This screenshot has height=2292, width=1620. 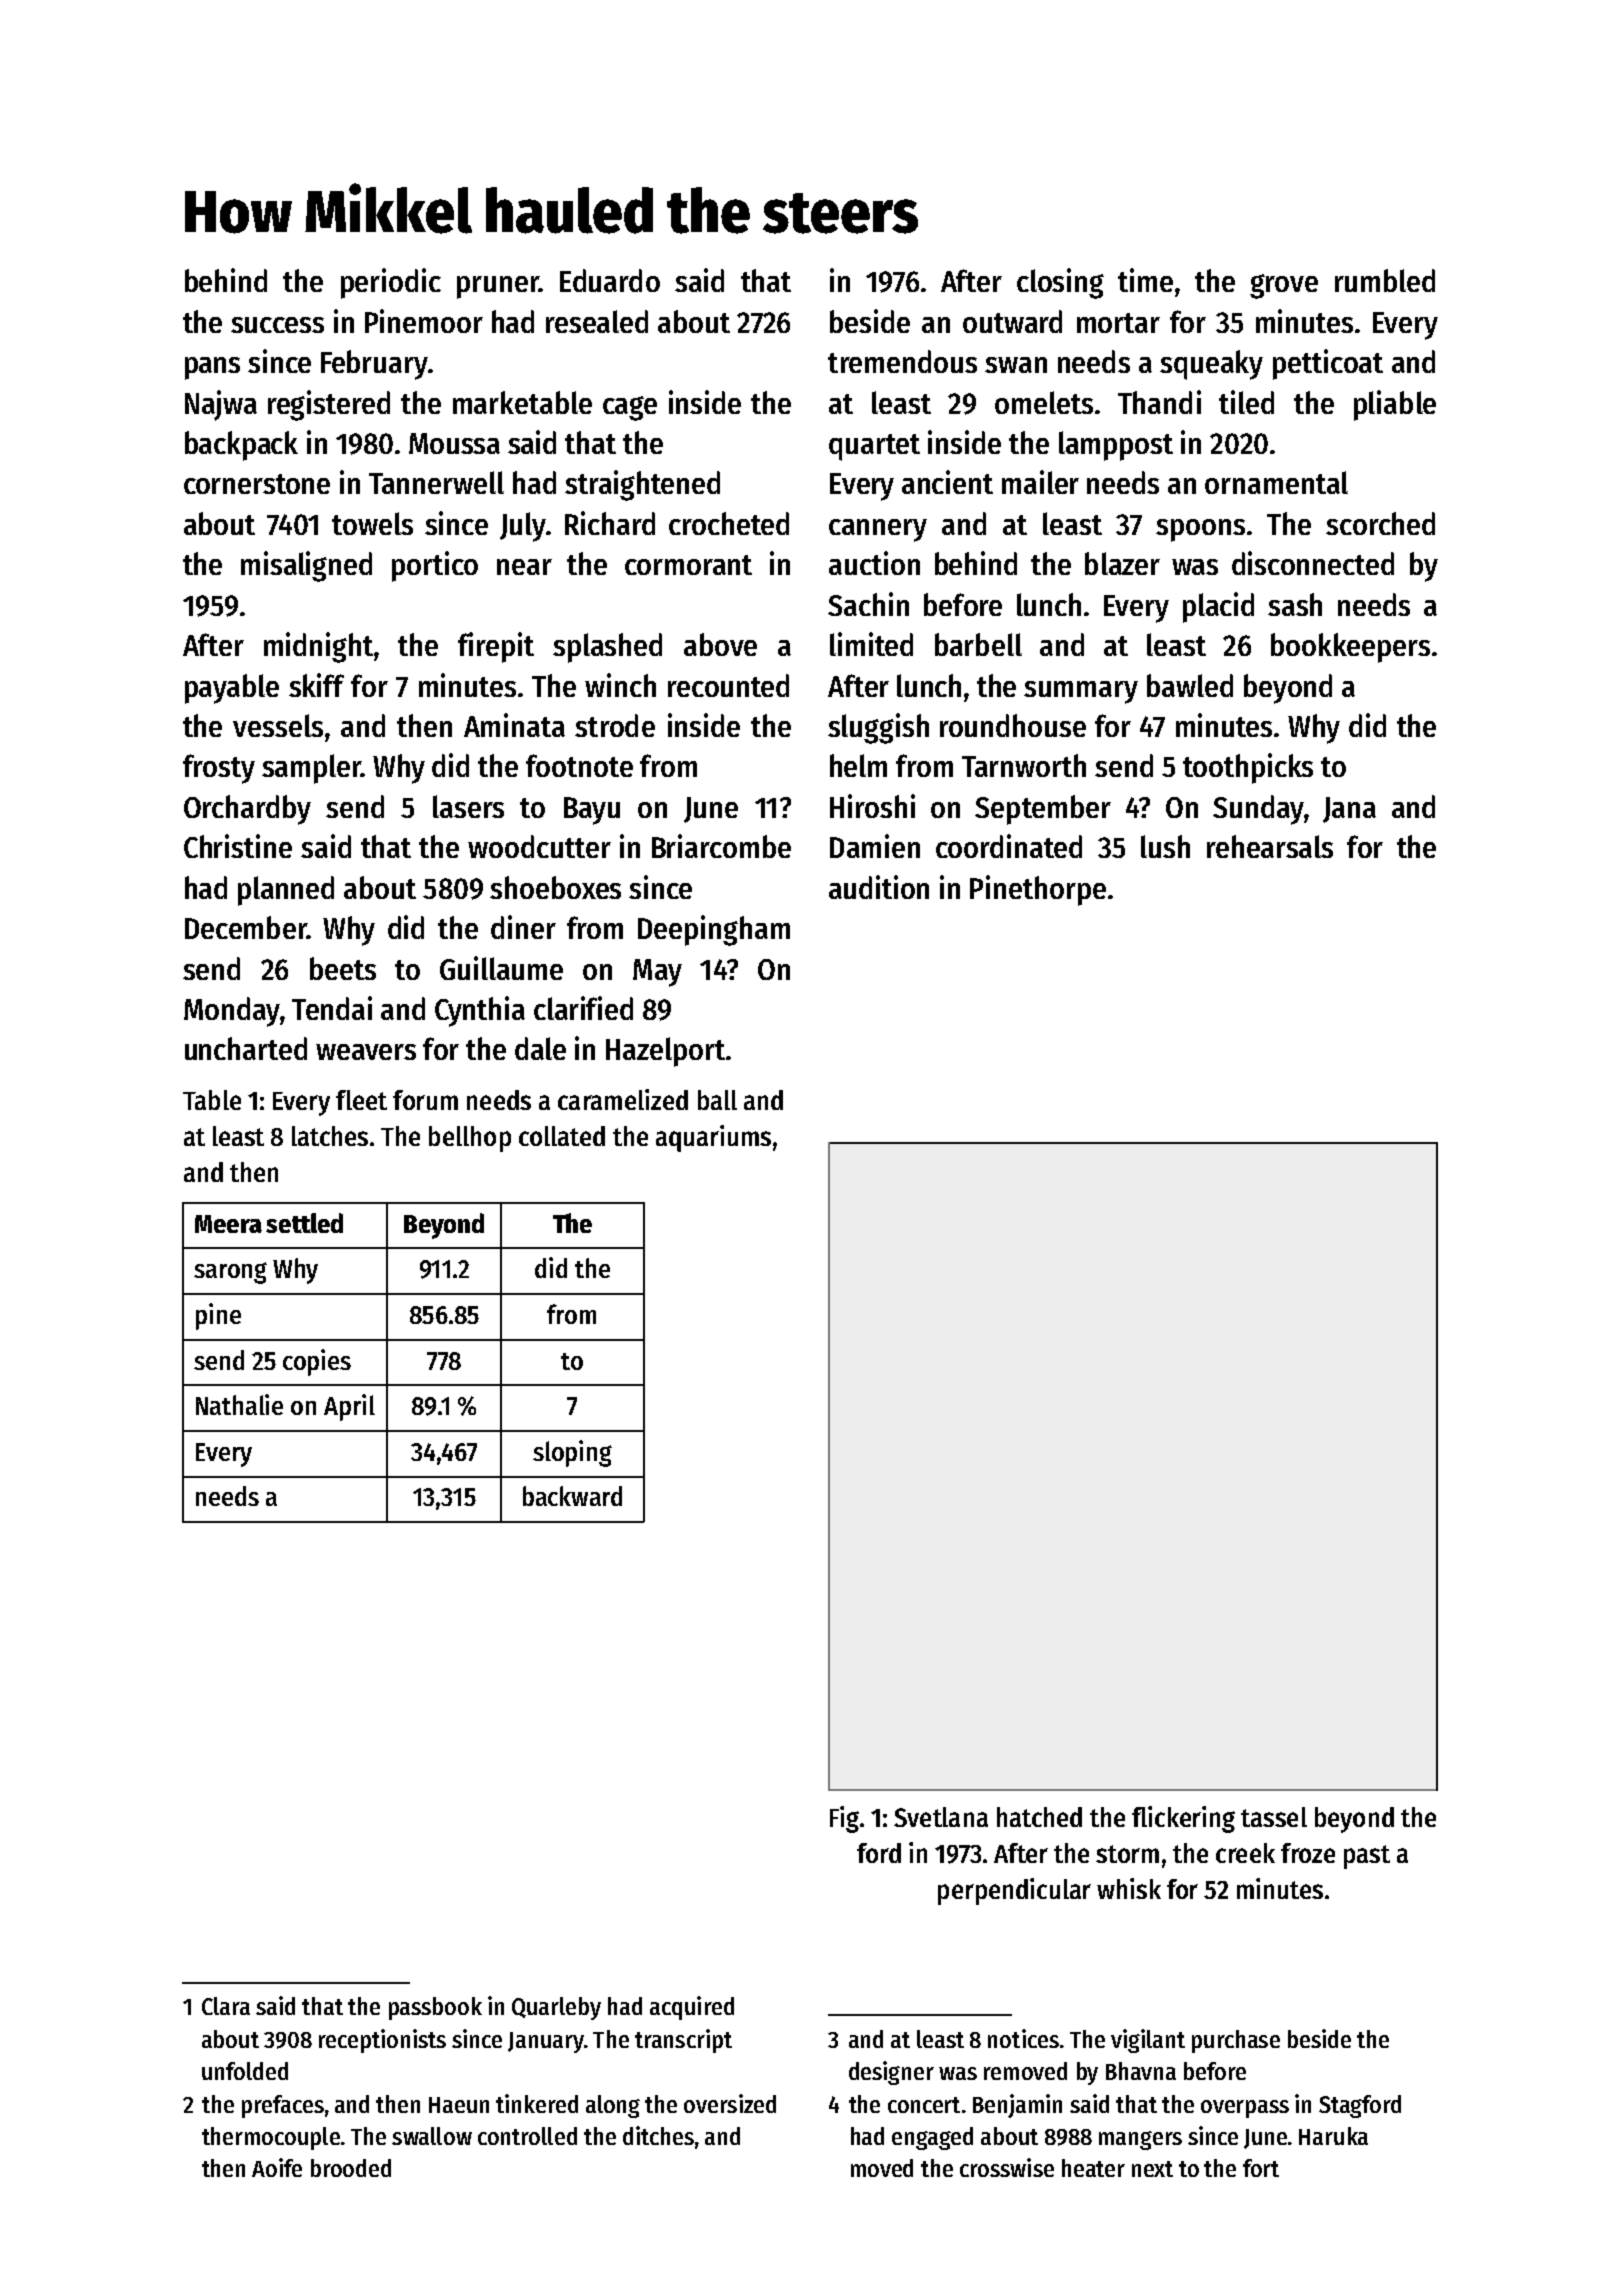 What do you see at coordinates (306, 566) in the screenshot?
I see `misaligned` at bounding box center [306, 566].
